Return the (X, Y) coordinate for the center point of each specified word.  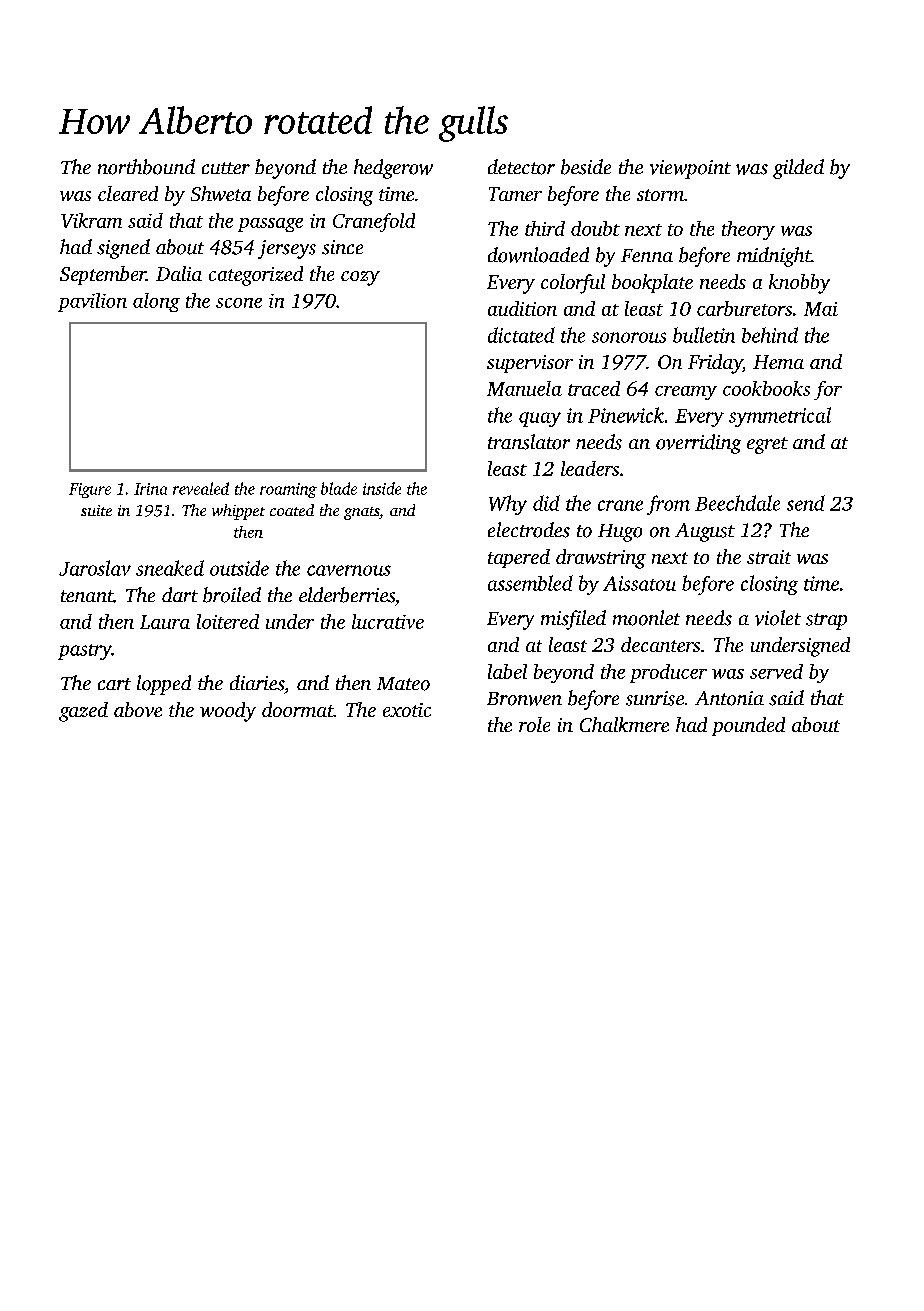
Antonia (729, 698)
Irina (150, 489)
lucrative (388, 621)
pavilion (92, 302)
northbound (146, 167)
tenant (87, 596)
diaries (257, 683)
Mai (821, 309)
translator (529, 442)
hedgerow (393, 169)
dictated (521, 335)
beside (586, 167)
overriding (698, 444)
